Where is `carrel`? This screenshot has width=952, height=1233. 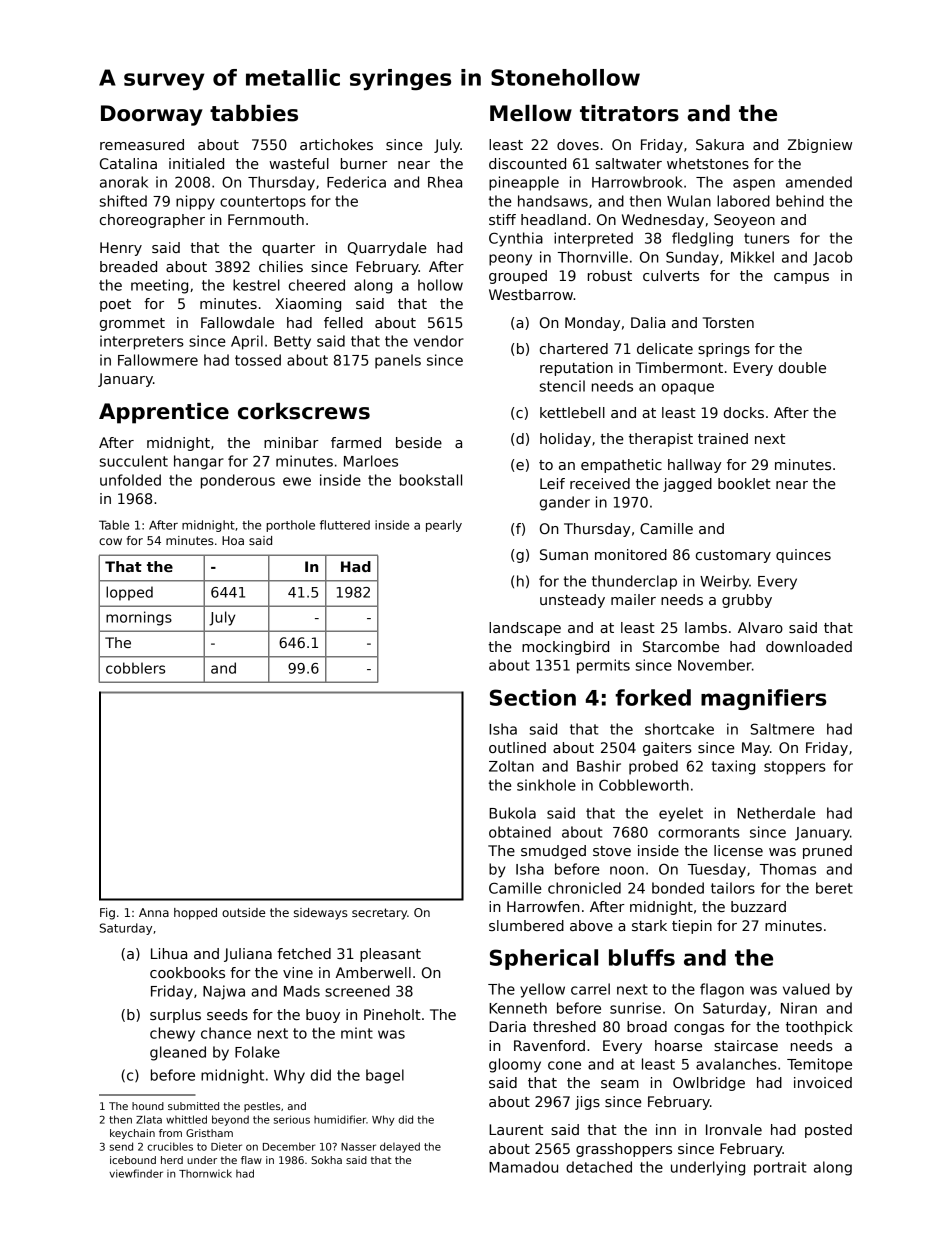 carrel is located at coordinates (590, 989).
